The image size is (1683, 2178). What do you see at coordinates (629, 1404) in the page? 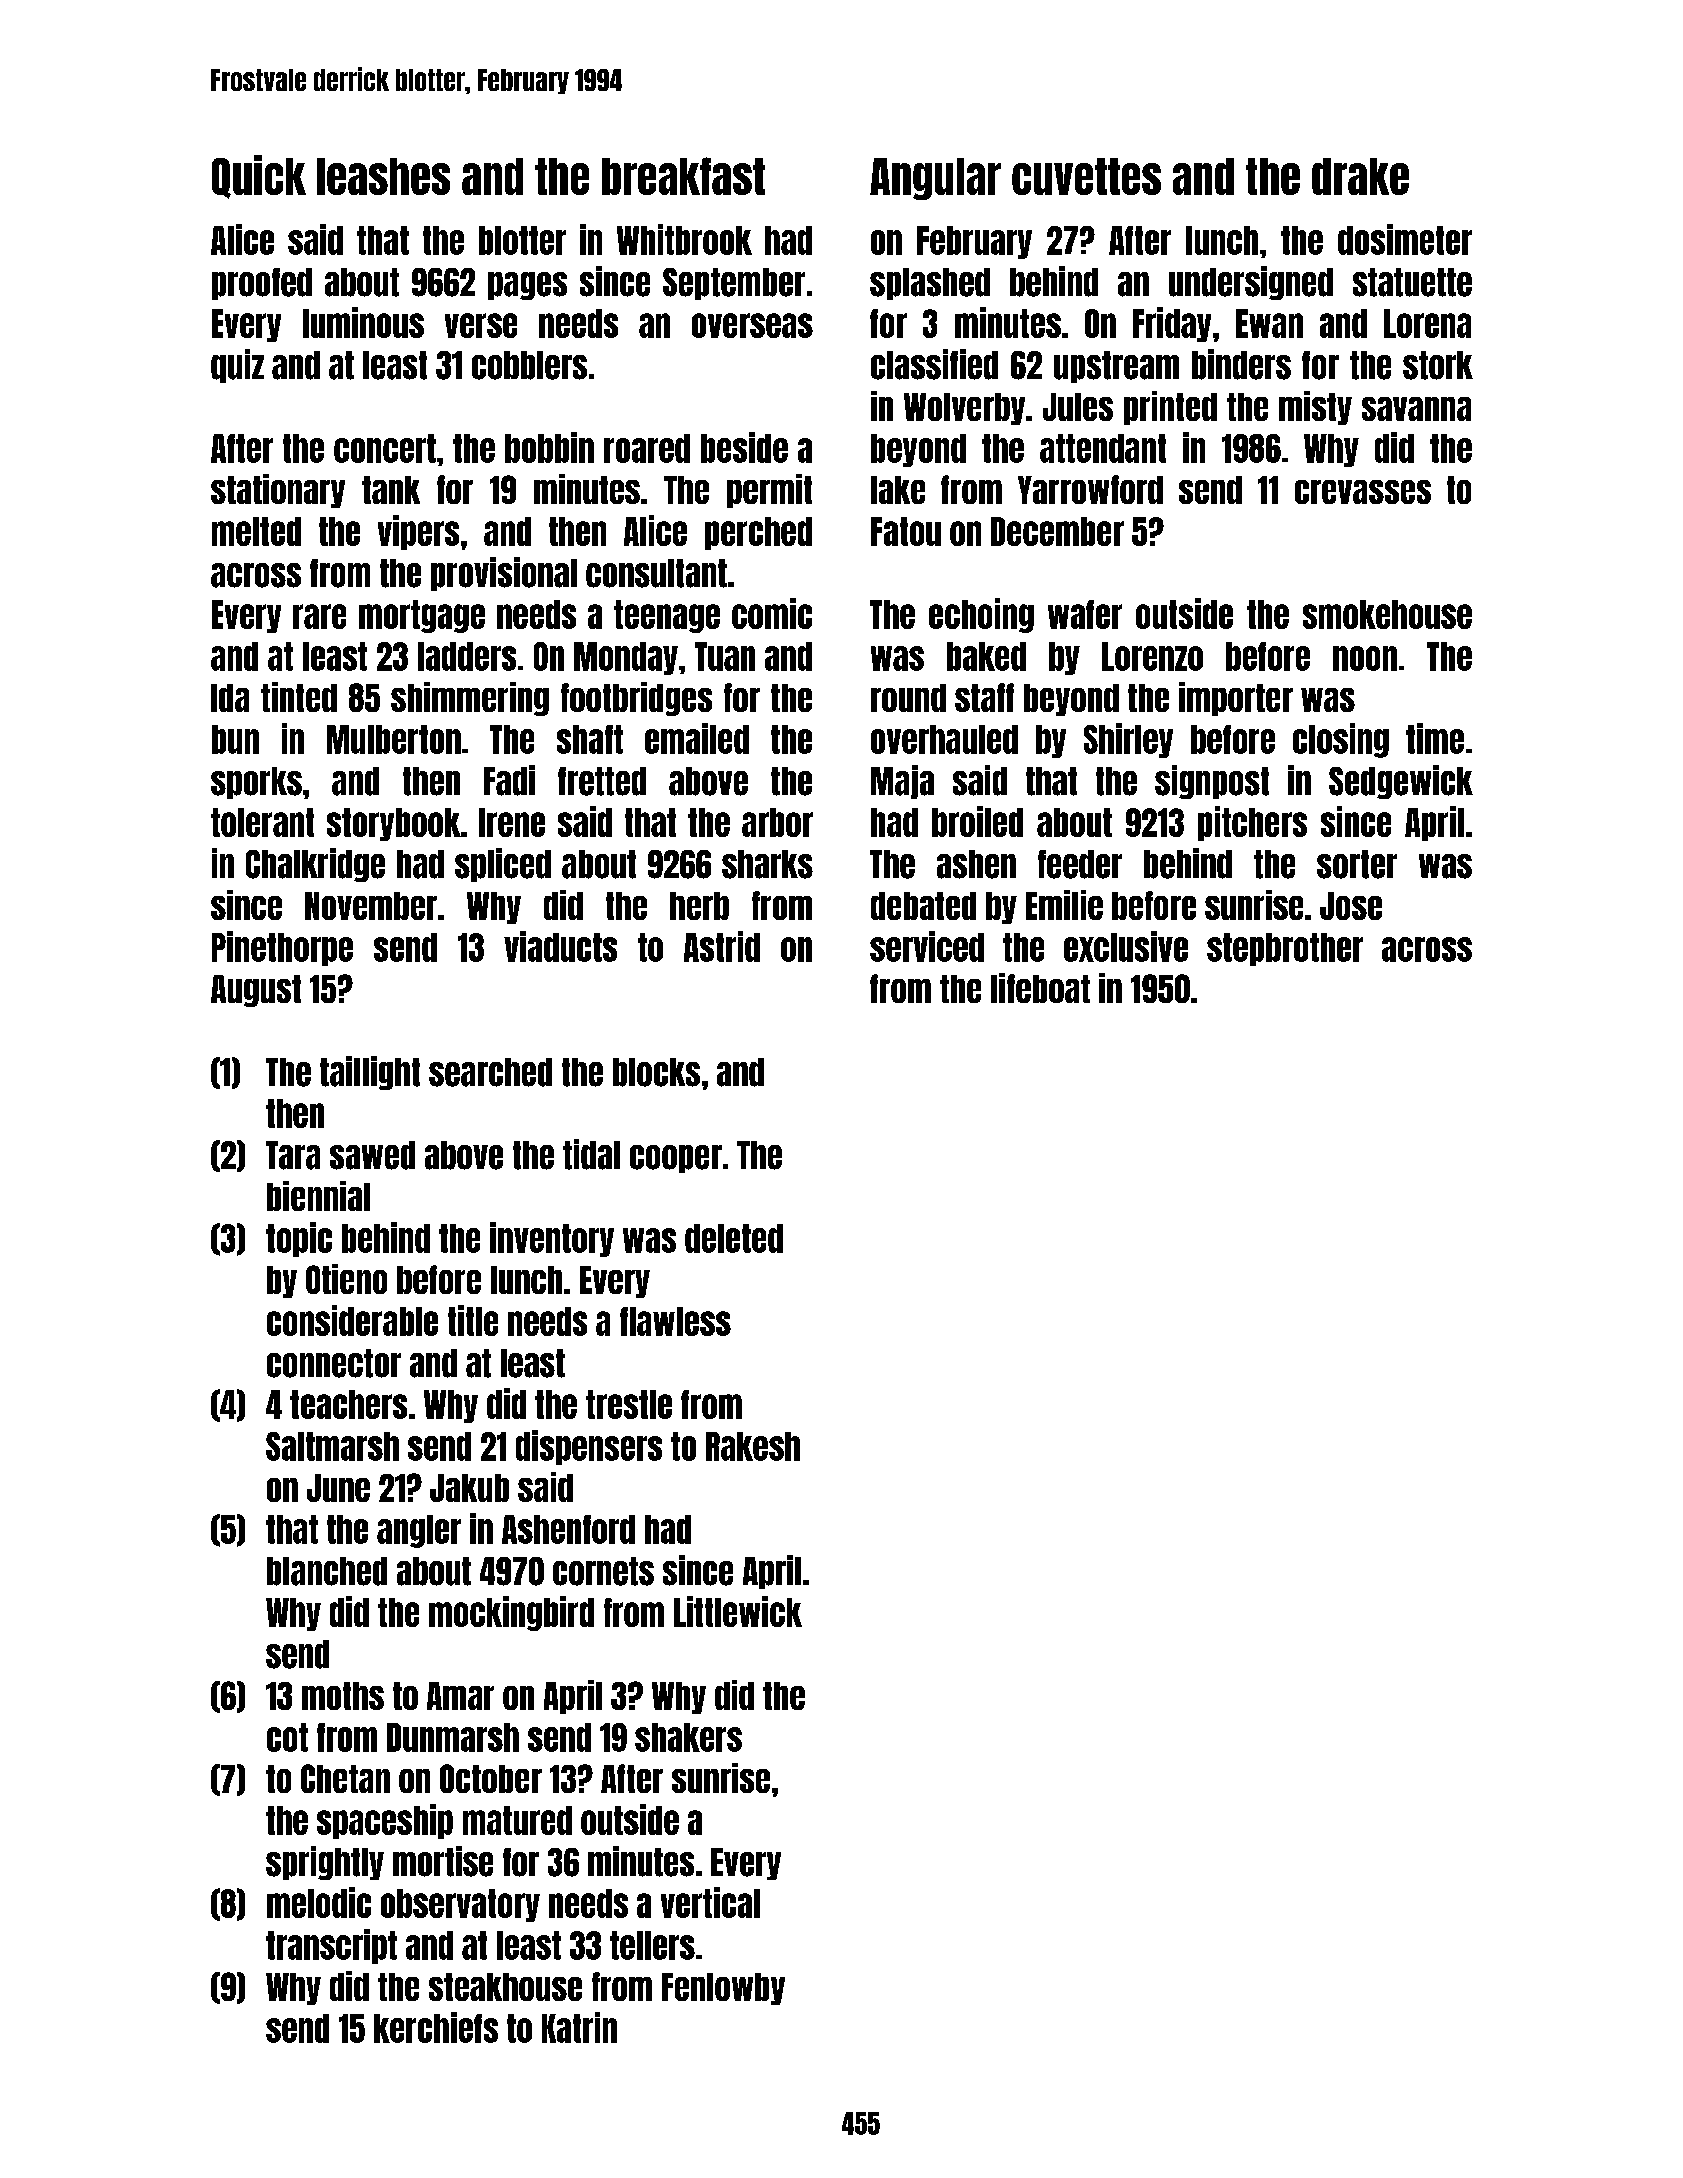
I see `trestle` at bounding box center [629, 1404].
